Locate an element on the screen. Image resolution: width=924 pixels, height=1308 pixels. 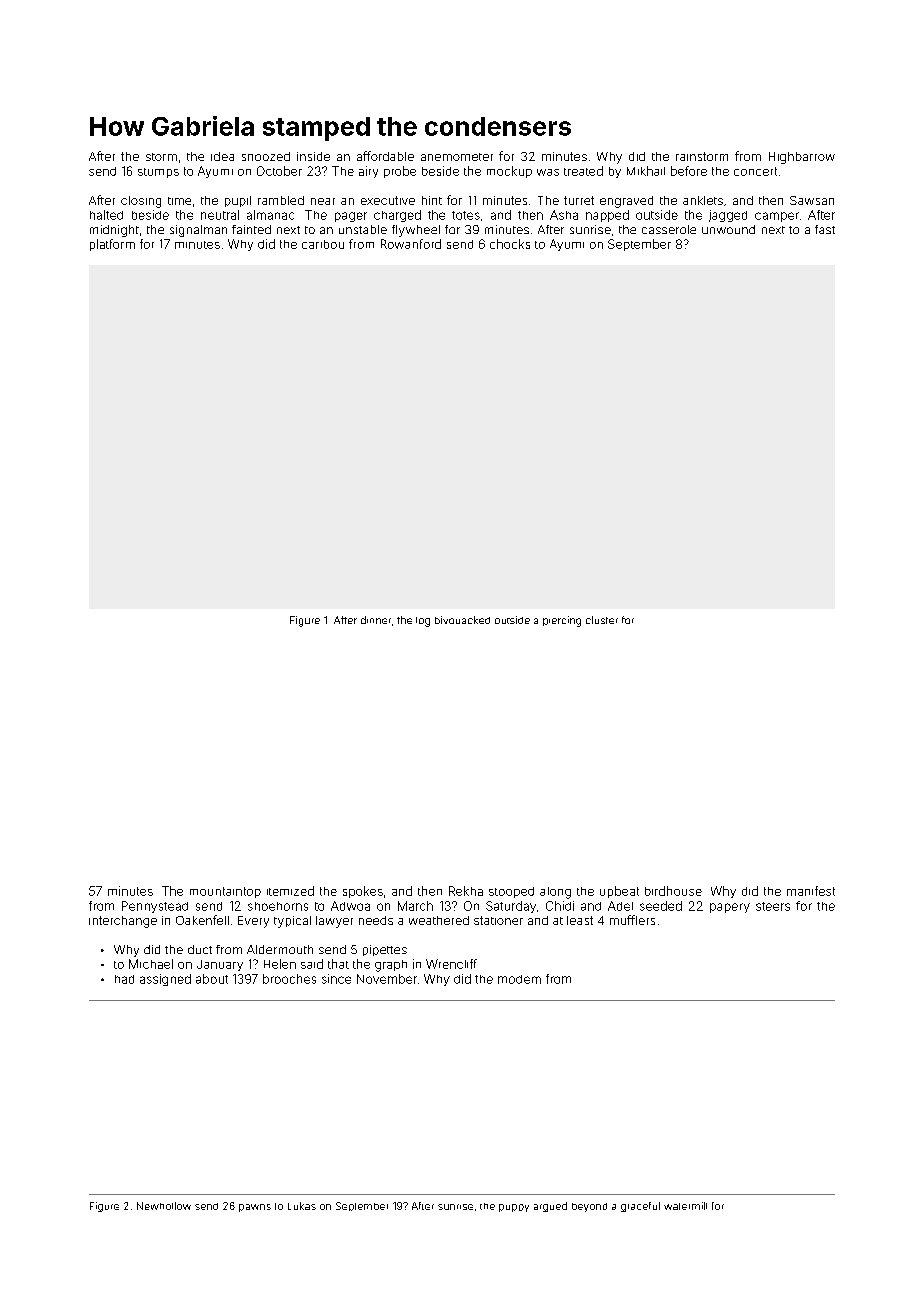
fainted is located at coordinates (251, 229).
